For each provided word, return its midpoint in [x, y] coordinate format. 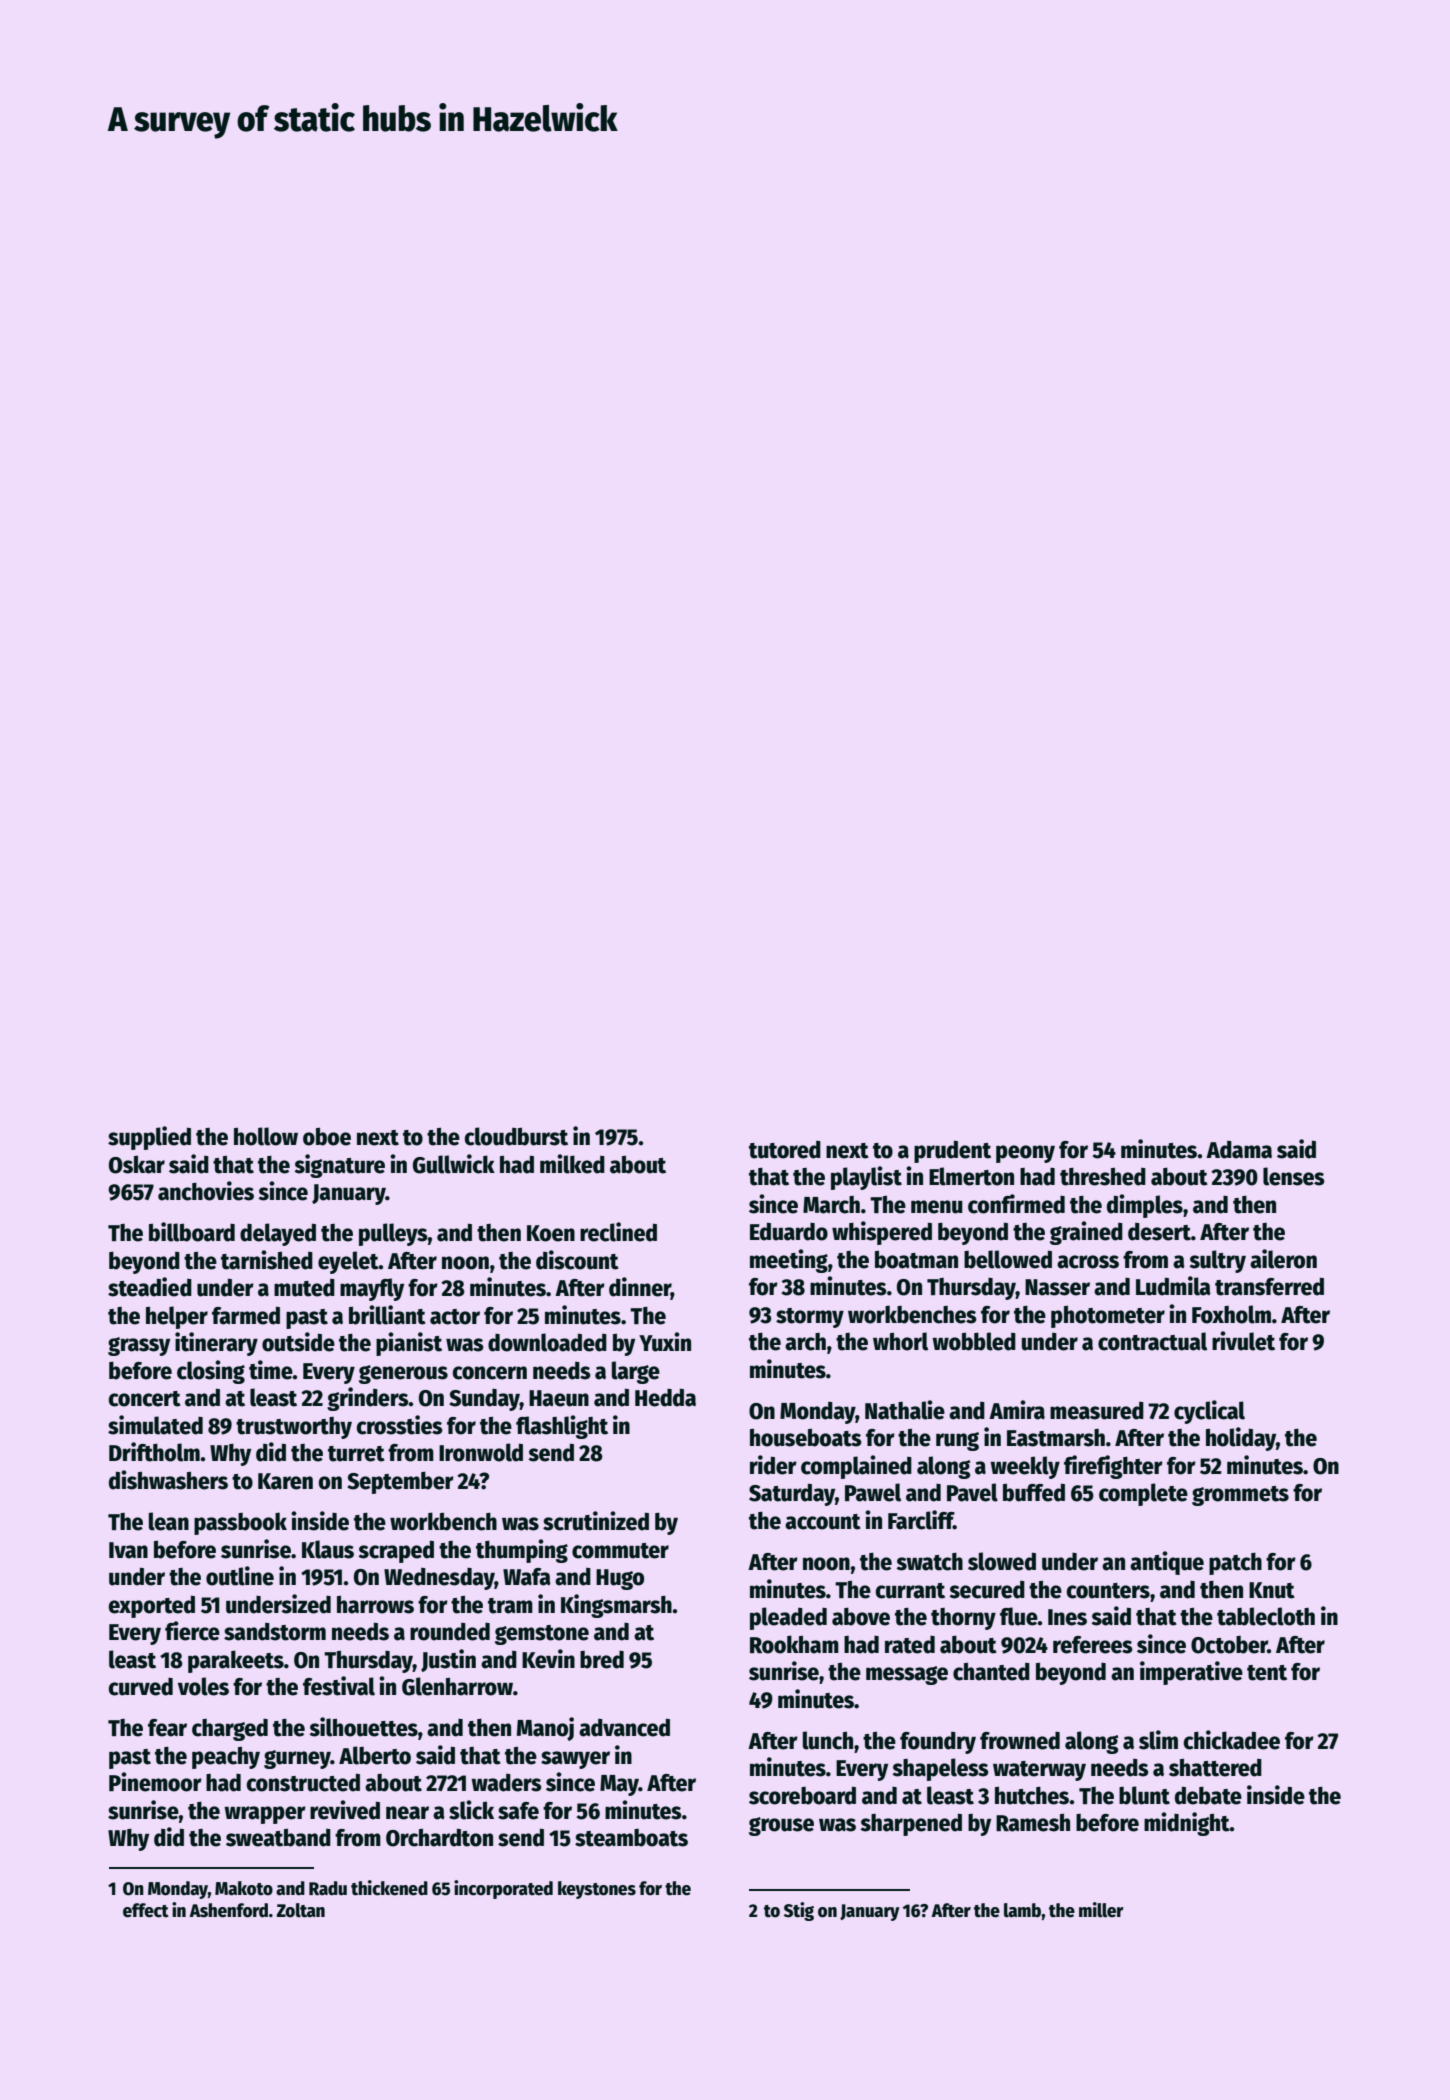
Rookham [794, 1644]
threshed [1103, 1177]
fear [167, 1728]
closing [211, 1372]
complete [1143, 1494]
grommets [1240, 1496]
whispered [882, 1233]
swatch [929, 1562]
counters [1108, 1591]
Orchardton [439, 1837]
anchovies [206, 1191]
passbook [240, 1523]
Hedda [665, 1397]
